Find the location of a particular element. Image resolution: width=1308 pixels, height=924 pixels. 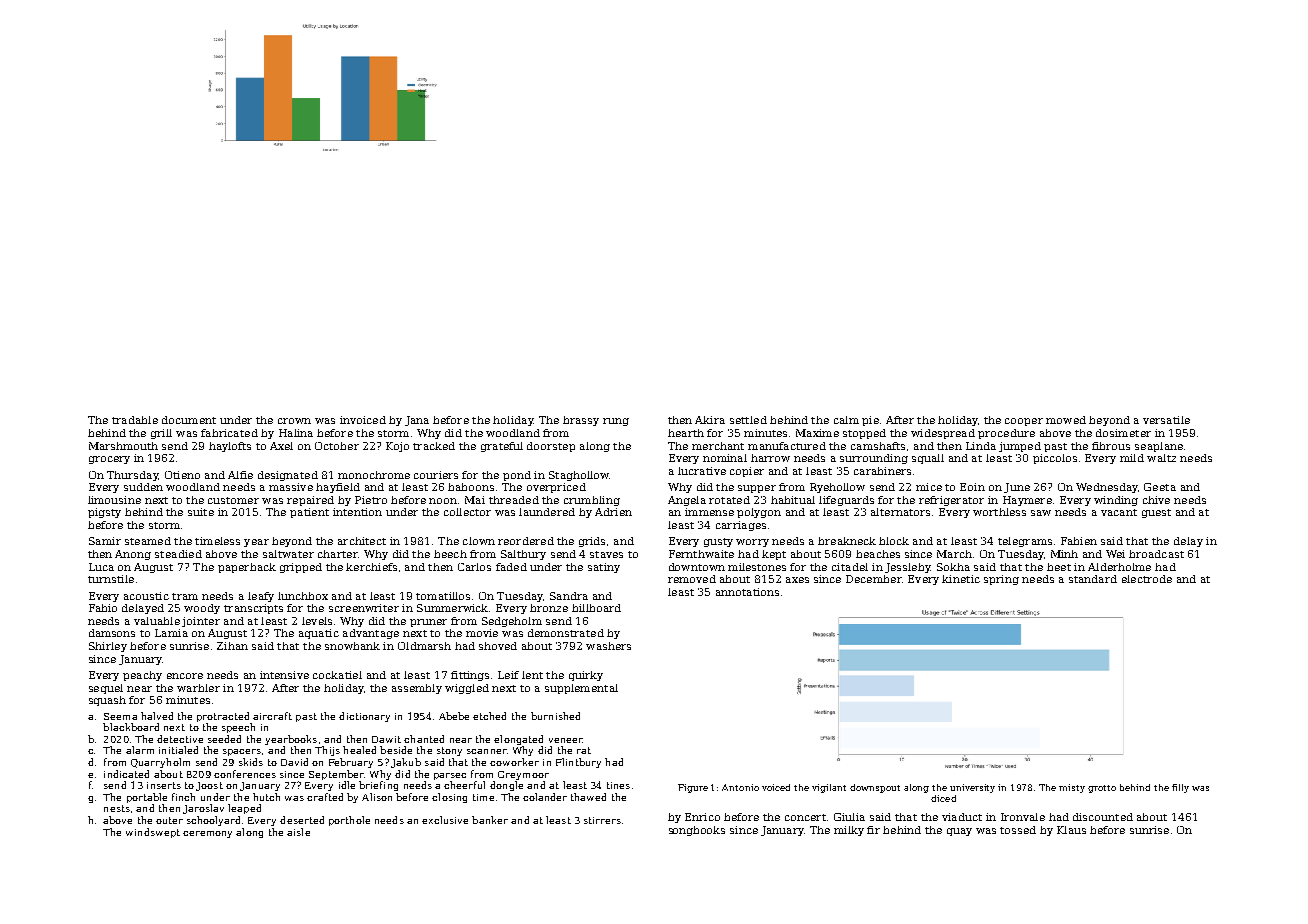

satiny is located at coordinates (604, 568).
